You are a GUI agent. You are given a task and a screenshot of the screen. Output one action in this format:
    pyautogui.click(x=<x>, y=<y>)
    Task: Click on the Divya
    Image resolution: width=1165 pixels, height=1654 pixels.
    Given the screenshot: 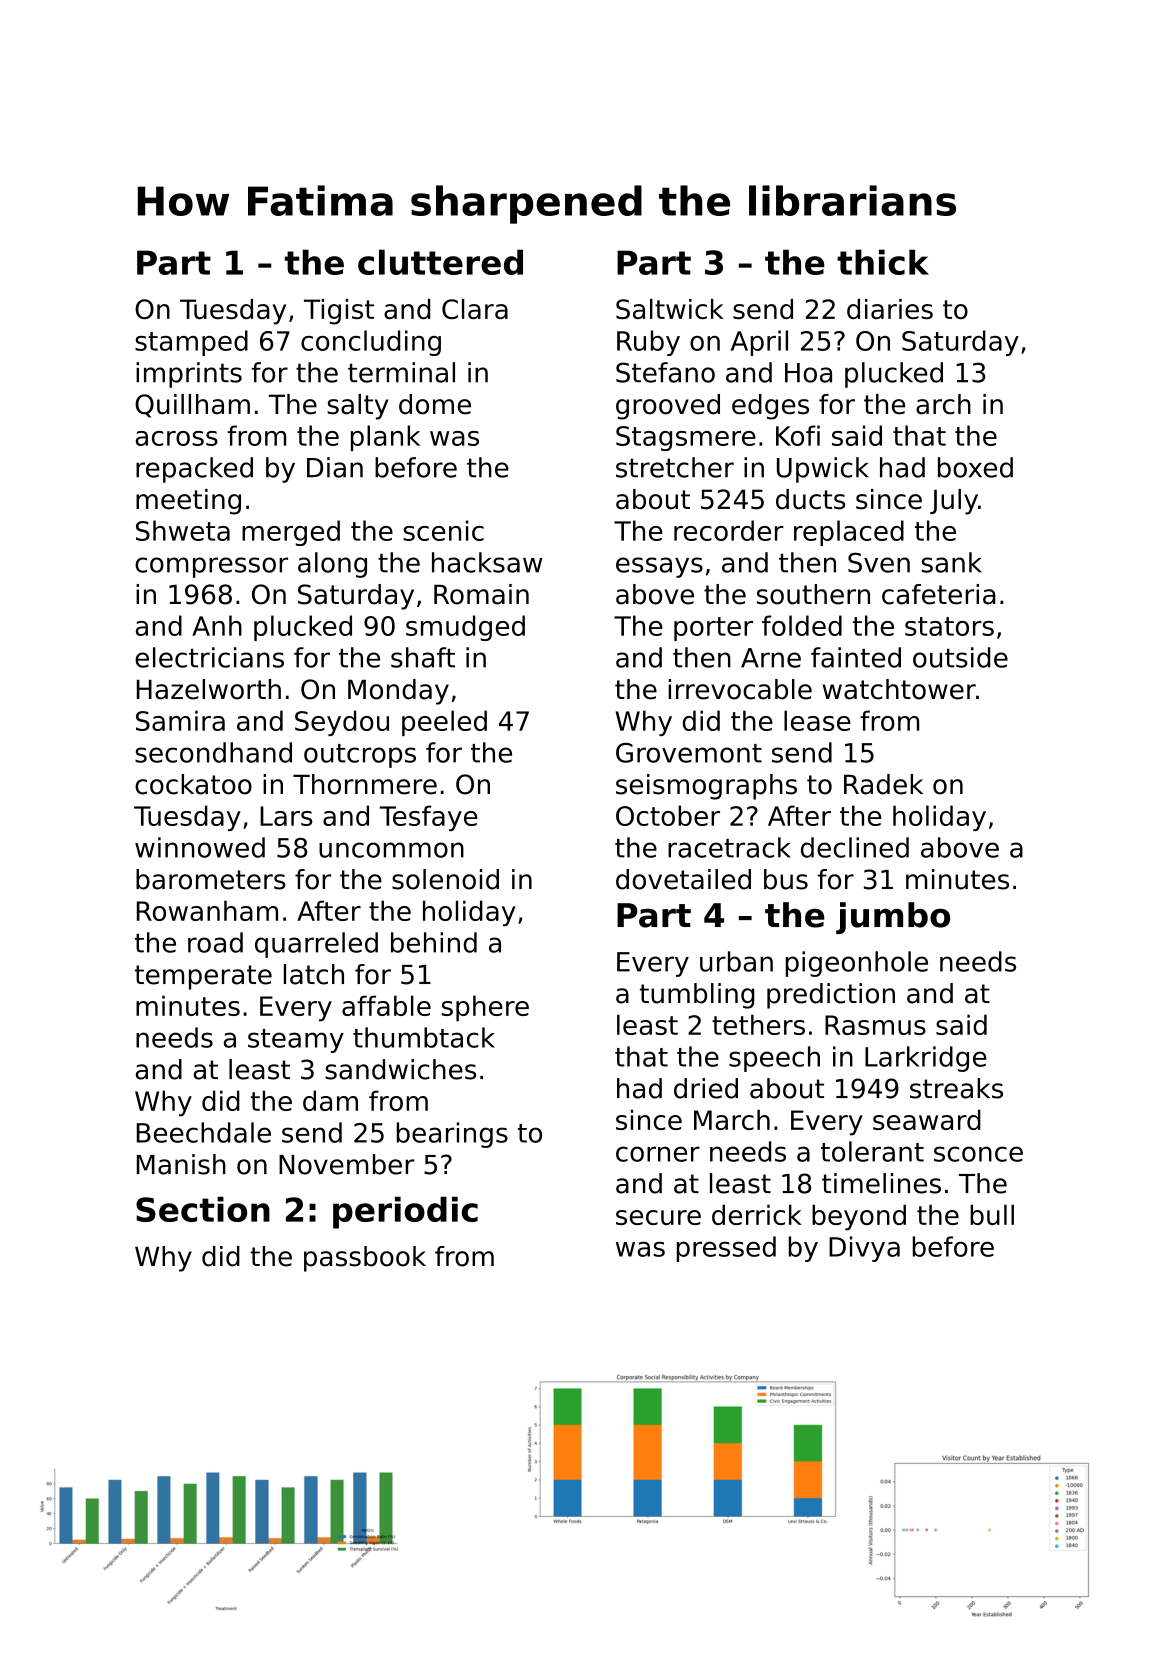 What is the action you would take?
    pyautogui.click(x=864, y=1249)
